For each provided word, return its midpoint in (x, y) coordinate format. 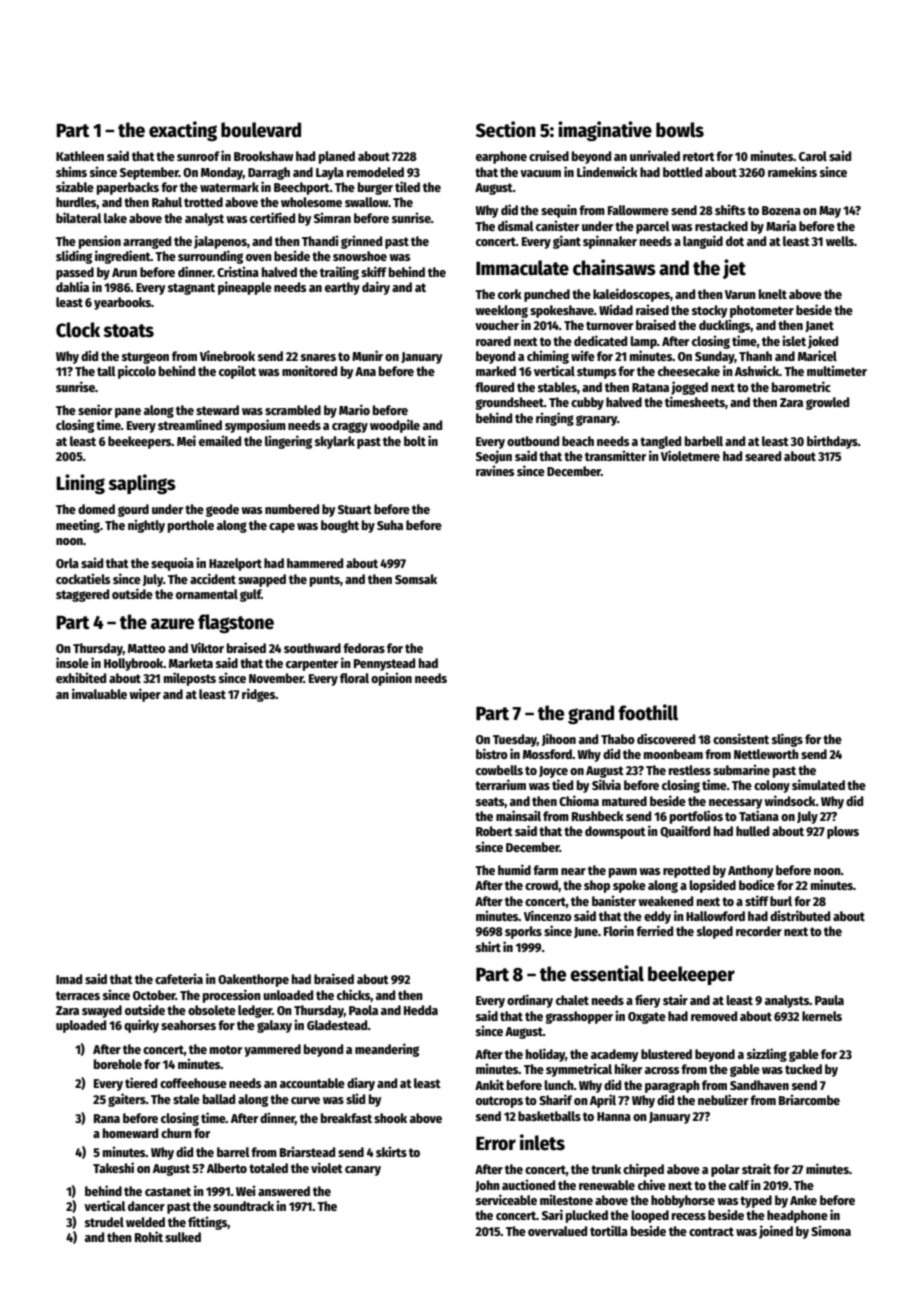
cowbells (499, 770)
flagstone (236, 623)
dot (735, 241)
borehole (118, 1064)
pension (100, 242)
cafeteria (179, 978)
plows (843, 832)
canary (363, 1171)
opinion (391, 679)
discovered (666, 738)
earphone (501, 157)
